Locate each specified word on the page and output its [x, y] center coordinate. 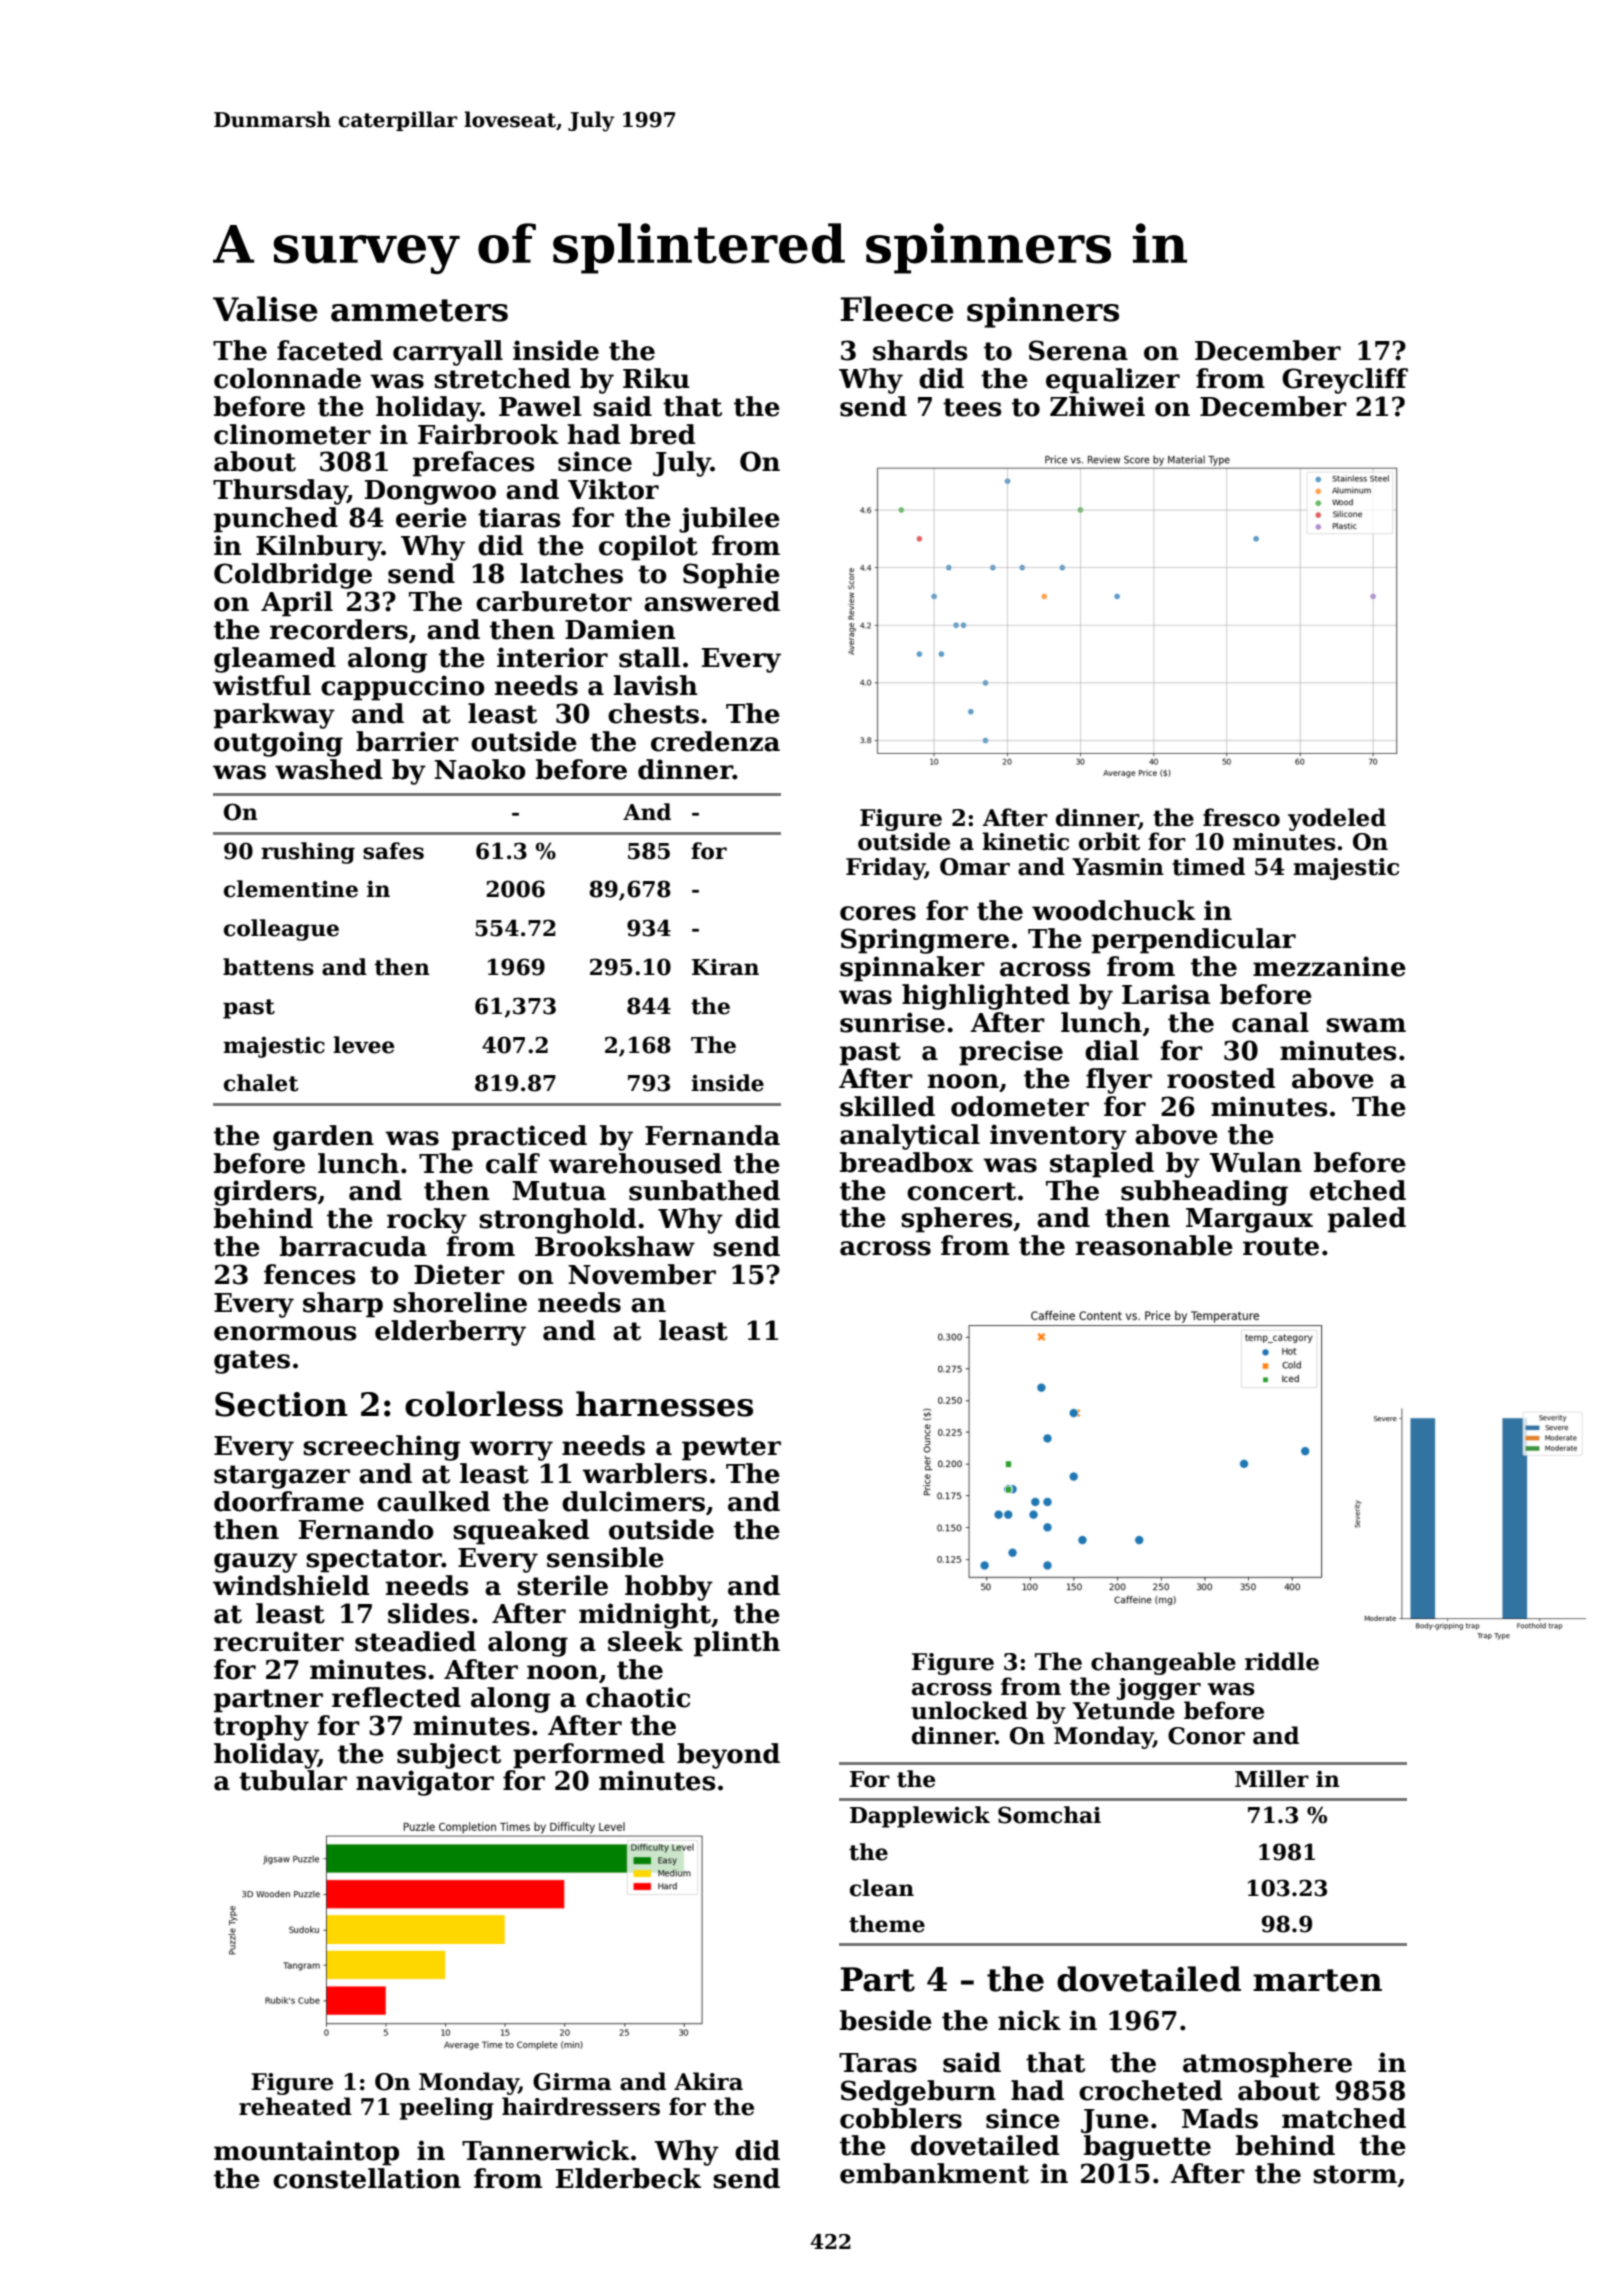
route [1281, 1246]
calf [513, 1163]
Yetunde [1124, 1710]
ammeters [419, 310]
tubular [293, 1780]
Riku [656, 378]
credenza [715, 741]
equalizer [1113, 381]
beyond [728, 1756]
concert [961, 1191]
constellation [367, 2178]
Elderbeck [628, 2178]
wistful [262, 685]
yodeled [1337, 819]
